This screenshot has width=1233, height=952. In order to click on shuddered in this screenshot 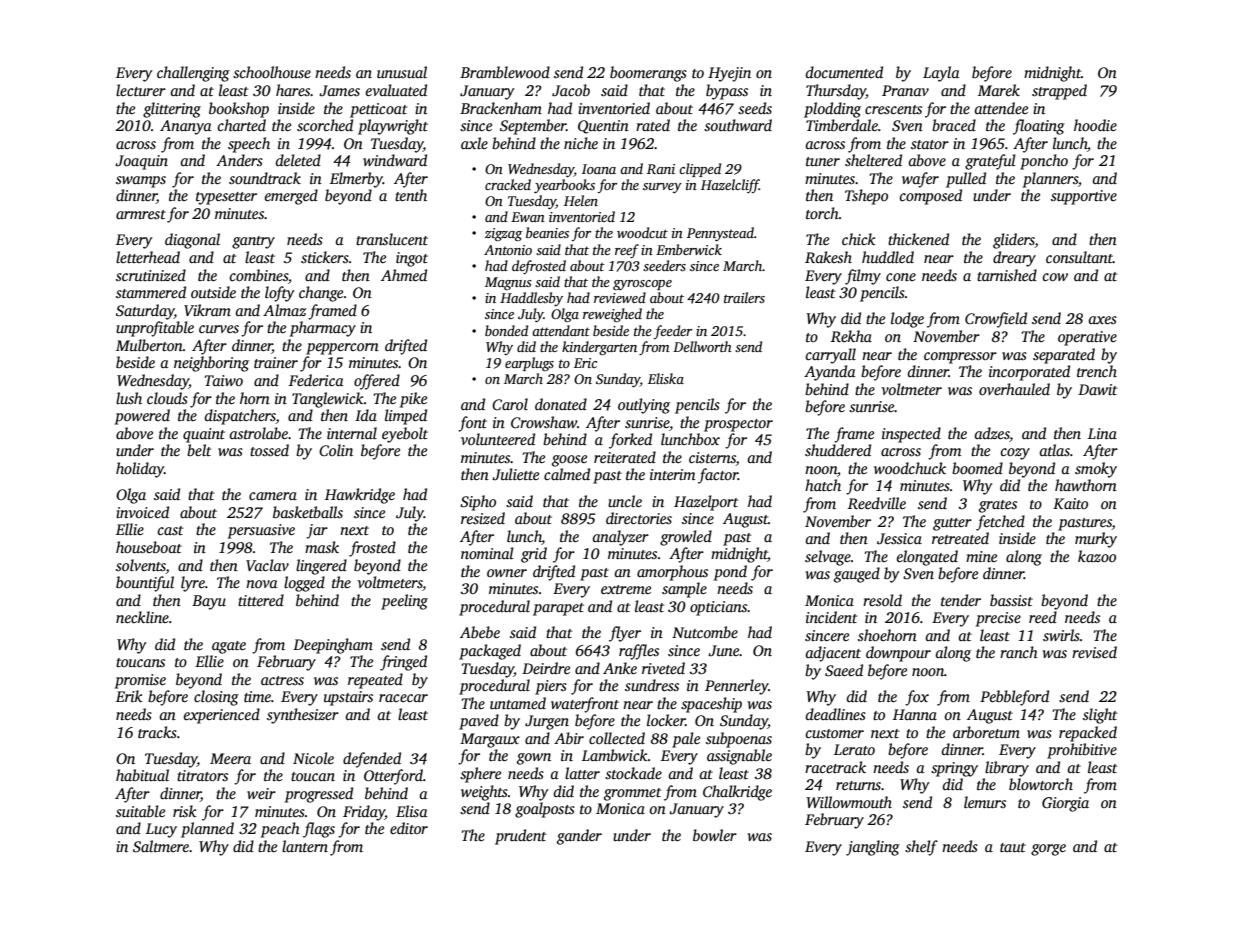, I will do `click(838, 450)`.
